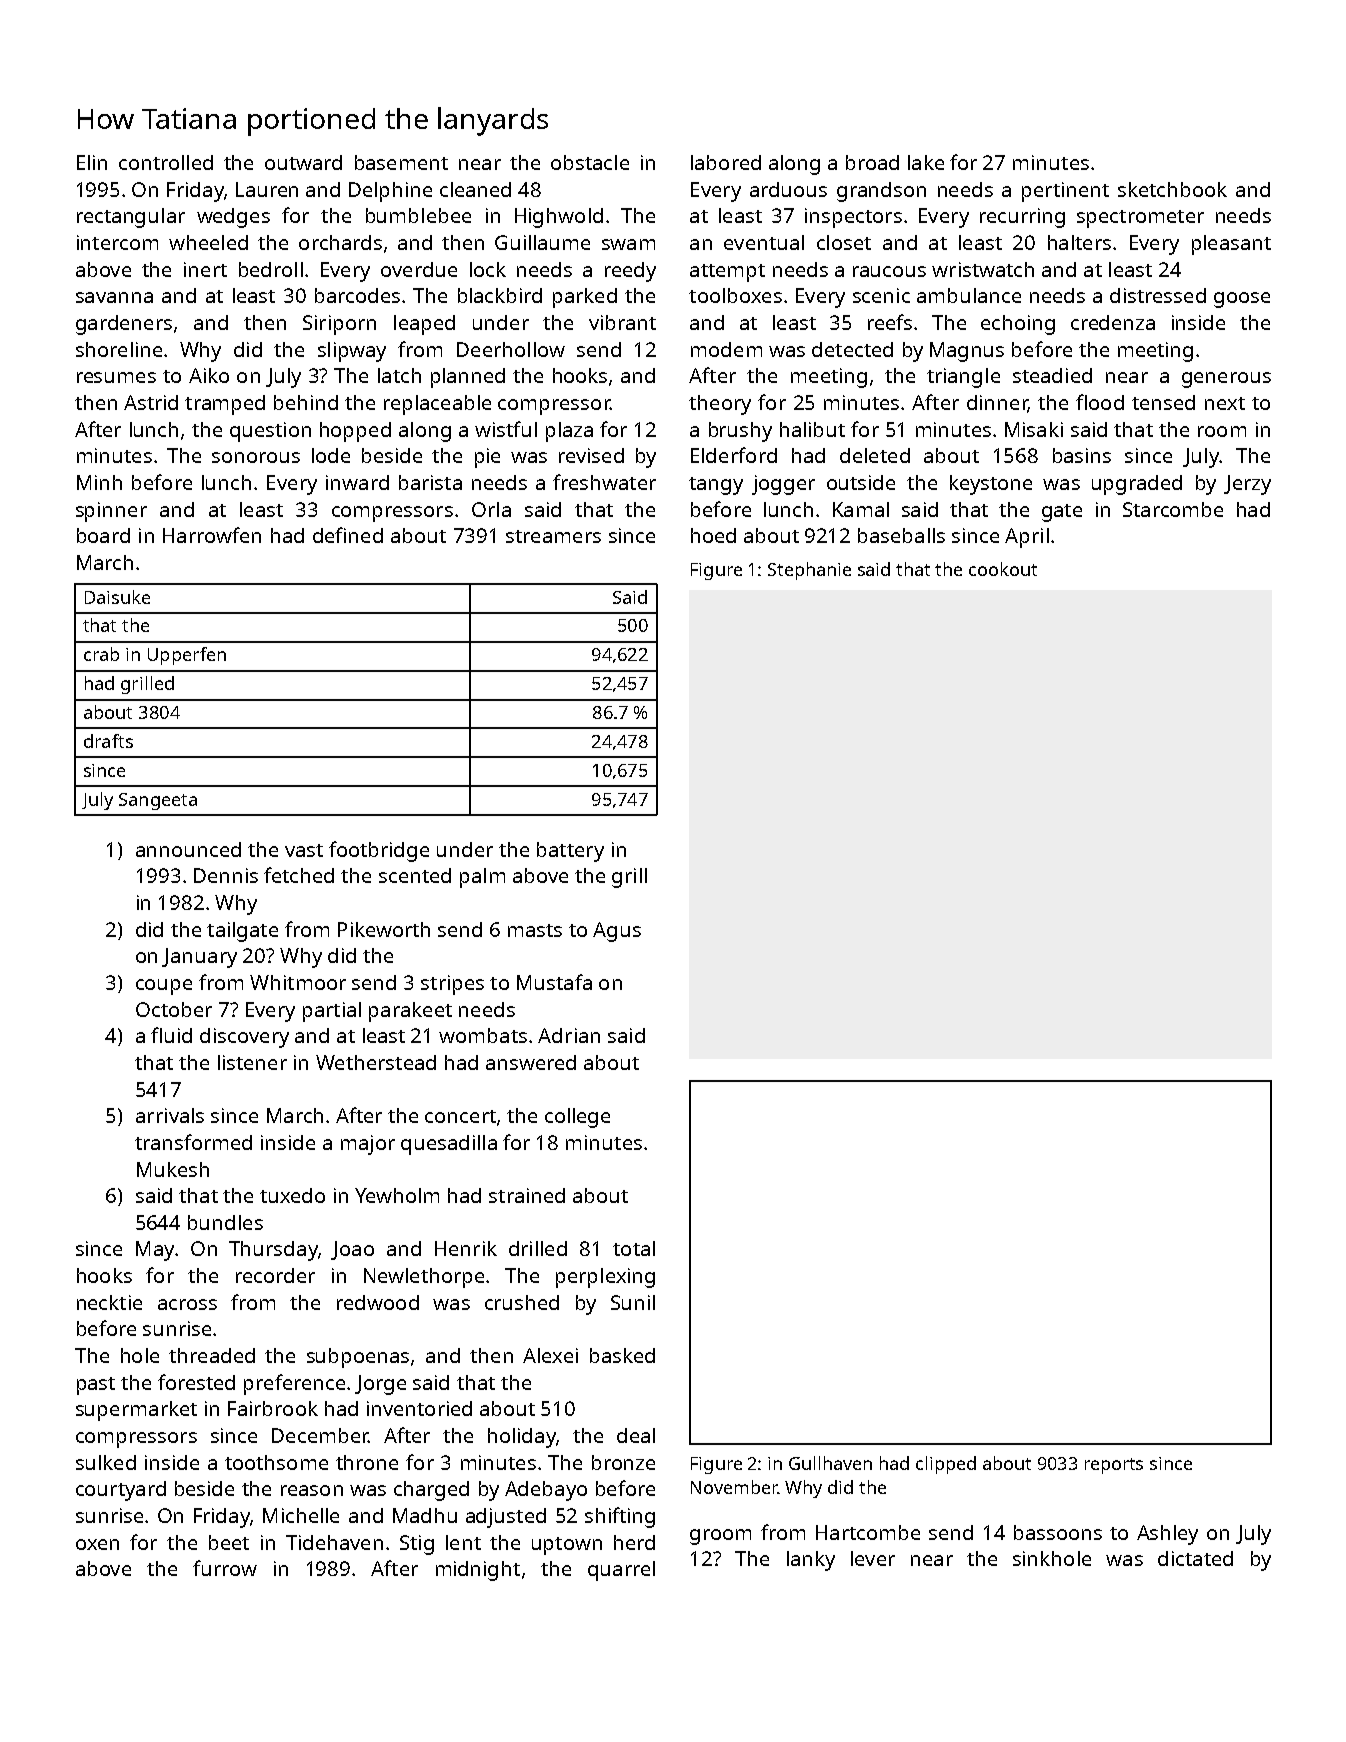 The image size is (1346, 1742). What do you see at coordinates (116, 377) in the screenshot?
I see `resumes` at bounding box center [116, 377].
